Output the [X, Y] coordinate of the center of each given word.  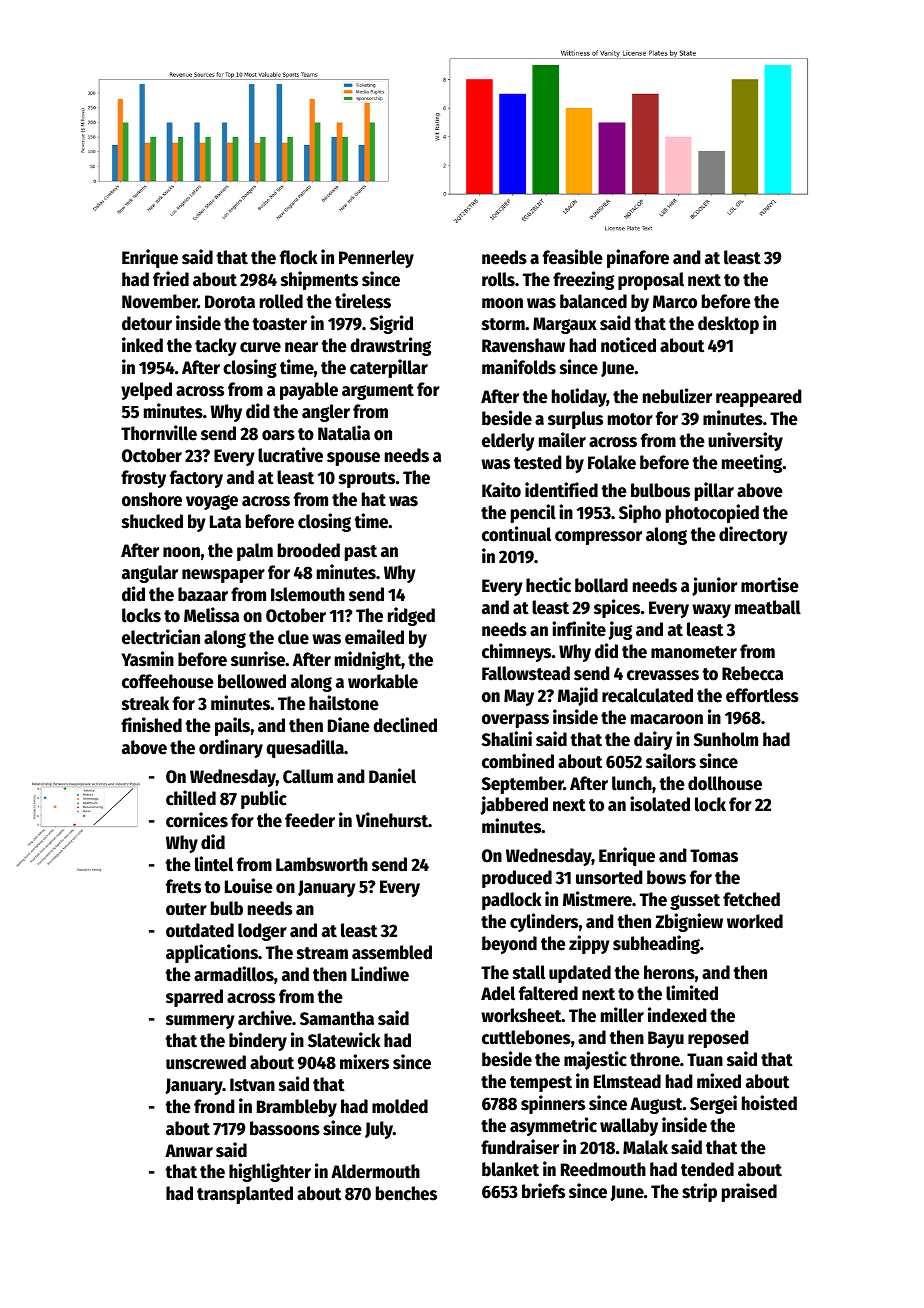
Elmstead [627, 1081]
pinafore [638, 258]
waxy [711, 611]
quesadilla [305, 748]
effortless [762, 695]
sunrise [258, 659]
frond [214, 1106]
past [361, 553]
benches [406, 1193]
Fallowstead [526, 673]
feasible [573, 257]
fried [171, 279]
